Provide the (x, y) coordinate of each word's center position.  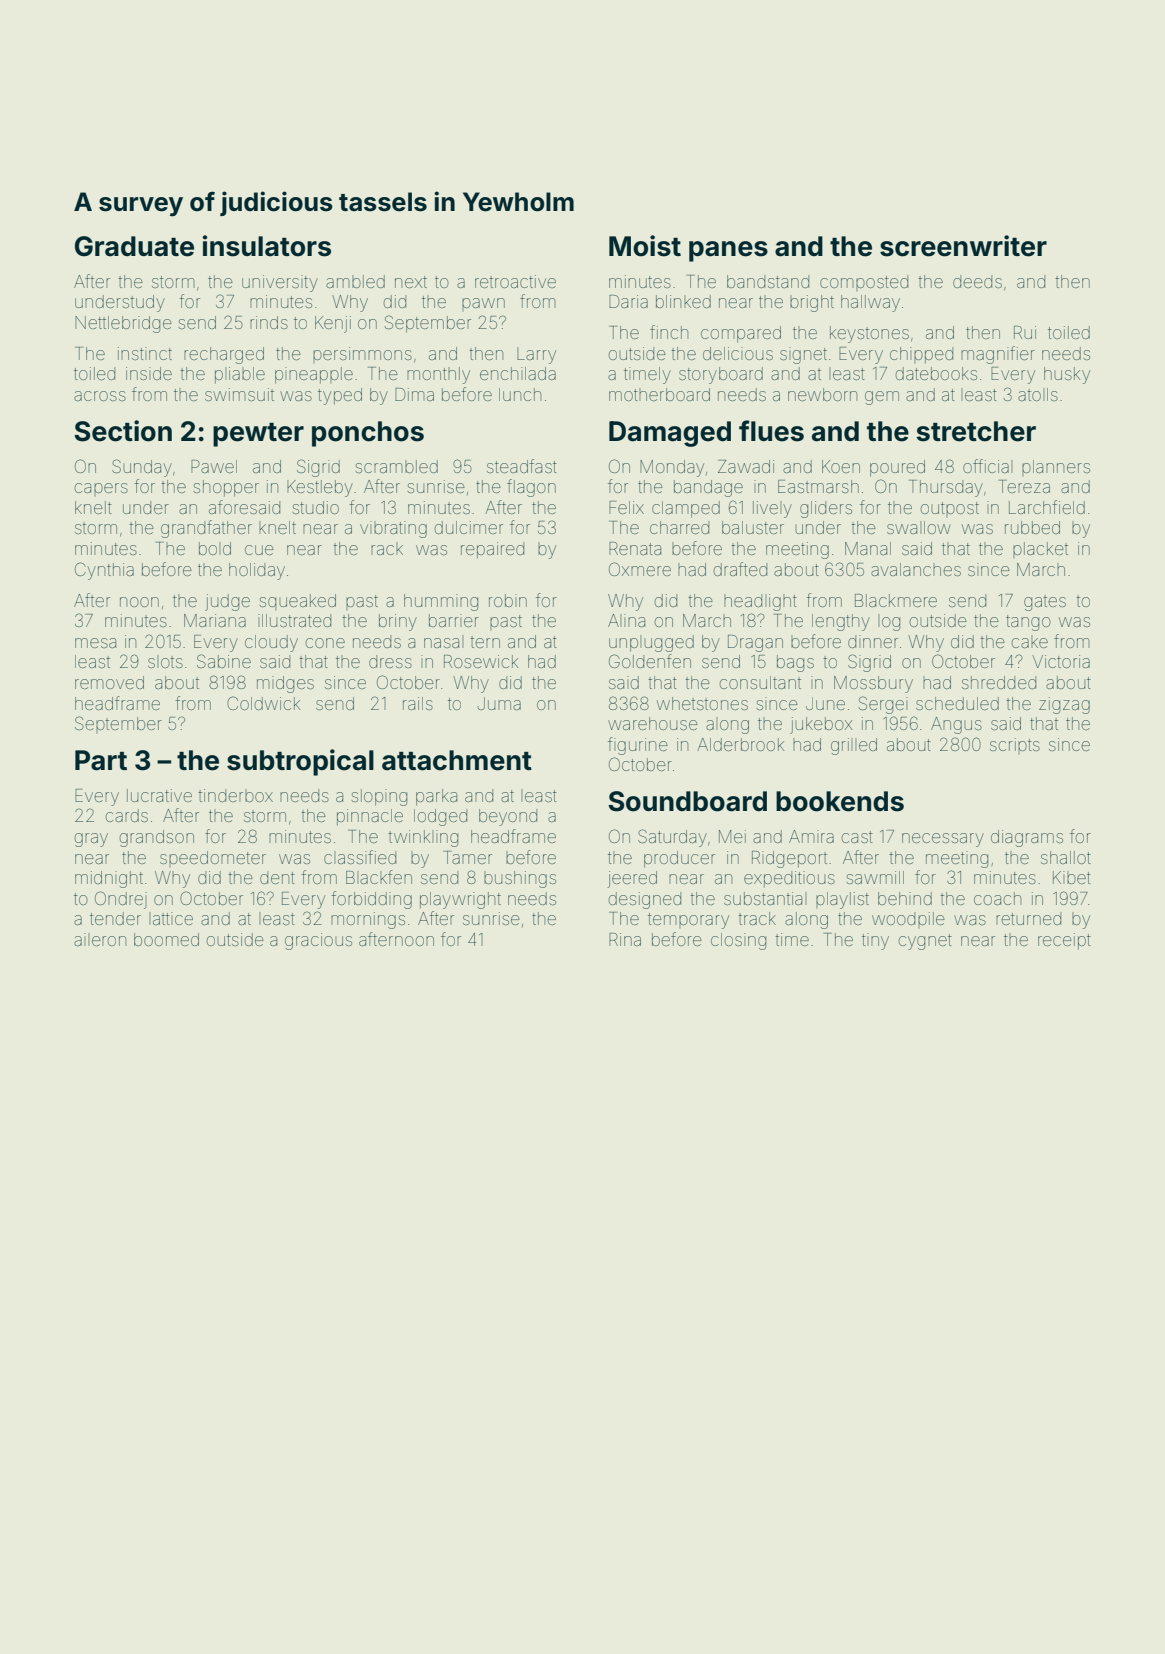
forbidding (371, 900)
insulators (267, 246)
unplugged (651, 643)
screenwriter (963, 246)
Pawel (214, 466)
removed (109, 682)
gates (1045, 603)
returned (1028, 918)
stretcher (976, 431)
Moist (645, 246)
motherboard (659, 394)
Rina (625, 939)
